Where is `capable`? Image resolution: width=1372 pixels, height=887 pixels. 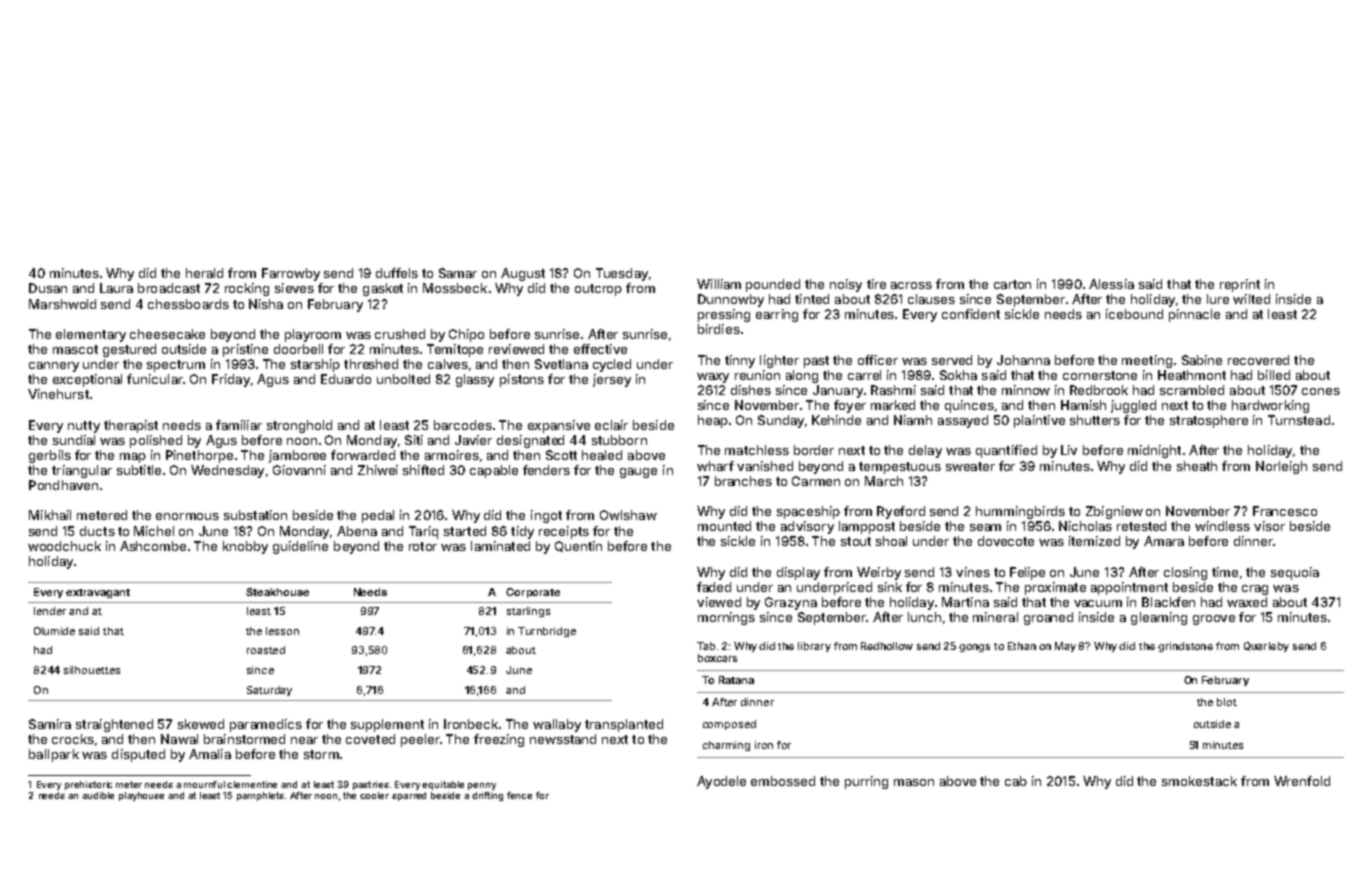
capable is located at coordinates (494, 471).
